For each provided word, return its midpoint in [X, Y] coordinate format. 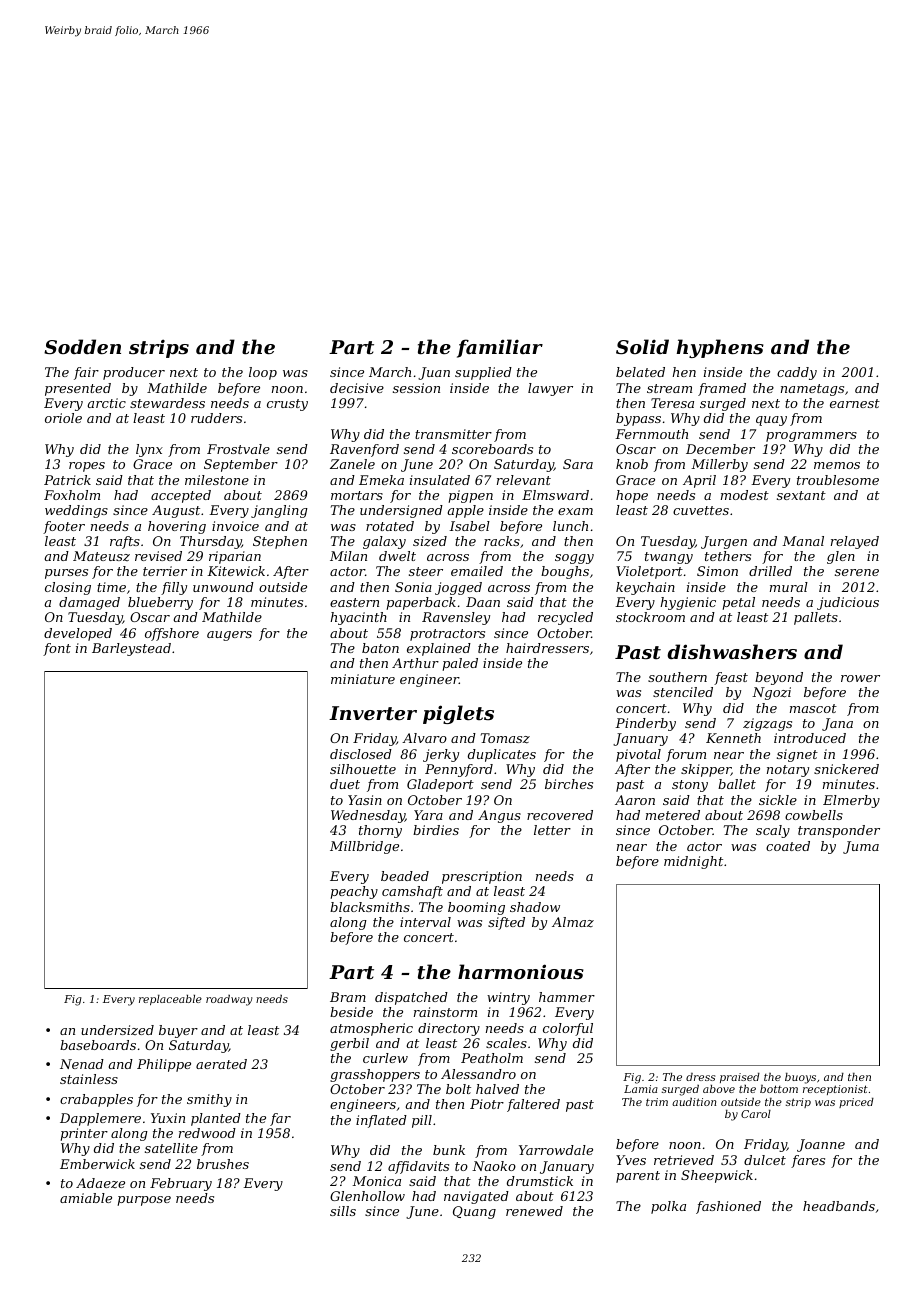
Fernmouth [651, 434]
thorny [380, 831]
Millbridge [364, 847]
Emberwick [97, 1164]
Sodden [82, 346]
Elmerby [851, 801]
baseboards [98, 1045]
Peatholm [492, 1058]
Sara [578, 464]
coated [788, 846]
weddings [76, 511]
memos [837, 465]
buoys [800, 1078]
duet [345, 784]
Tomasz [505, 738]
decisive [357, 388]
